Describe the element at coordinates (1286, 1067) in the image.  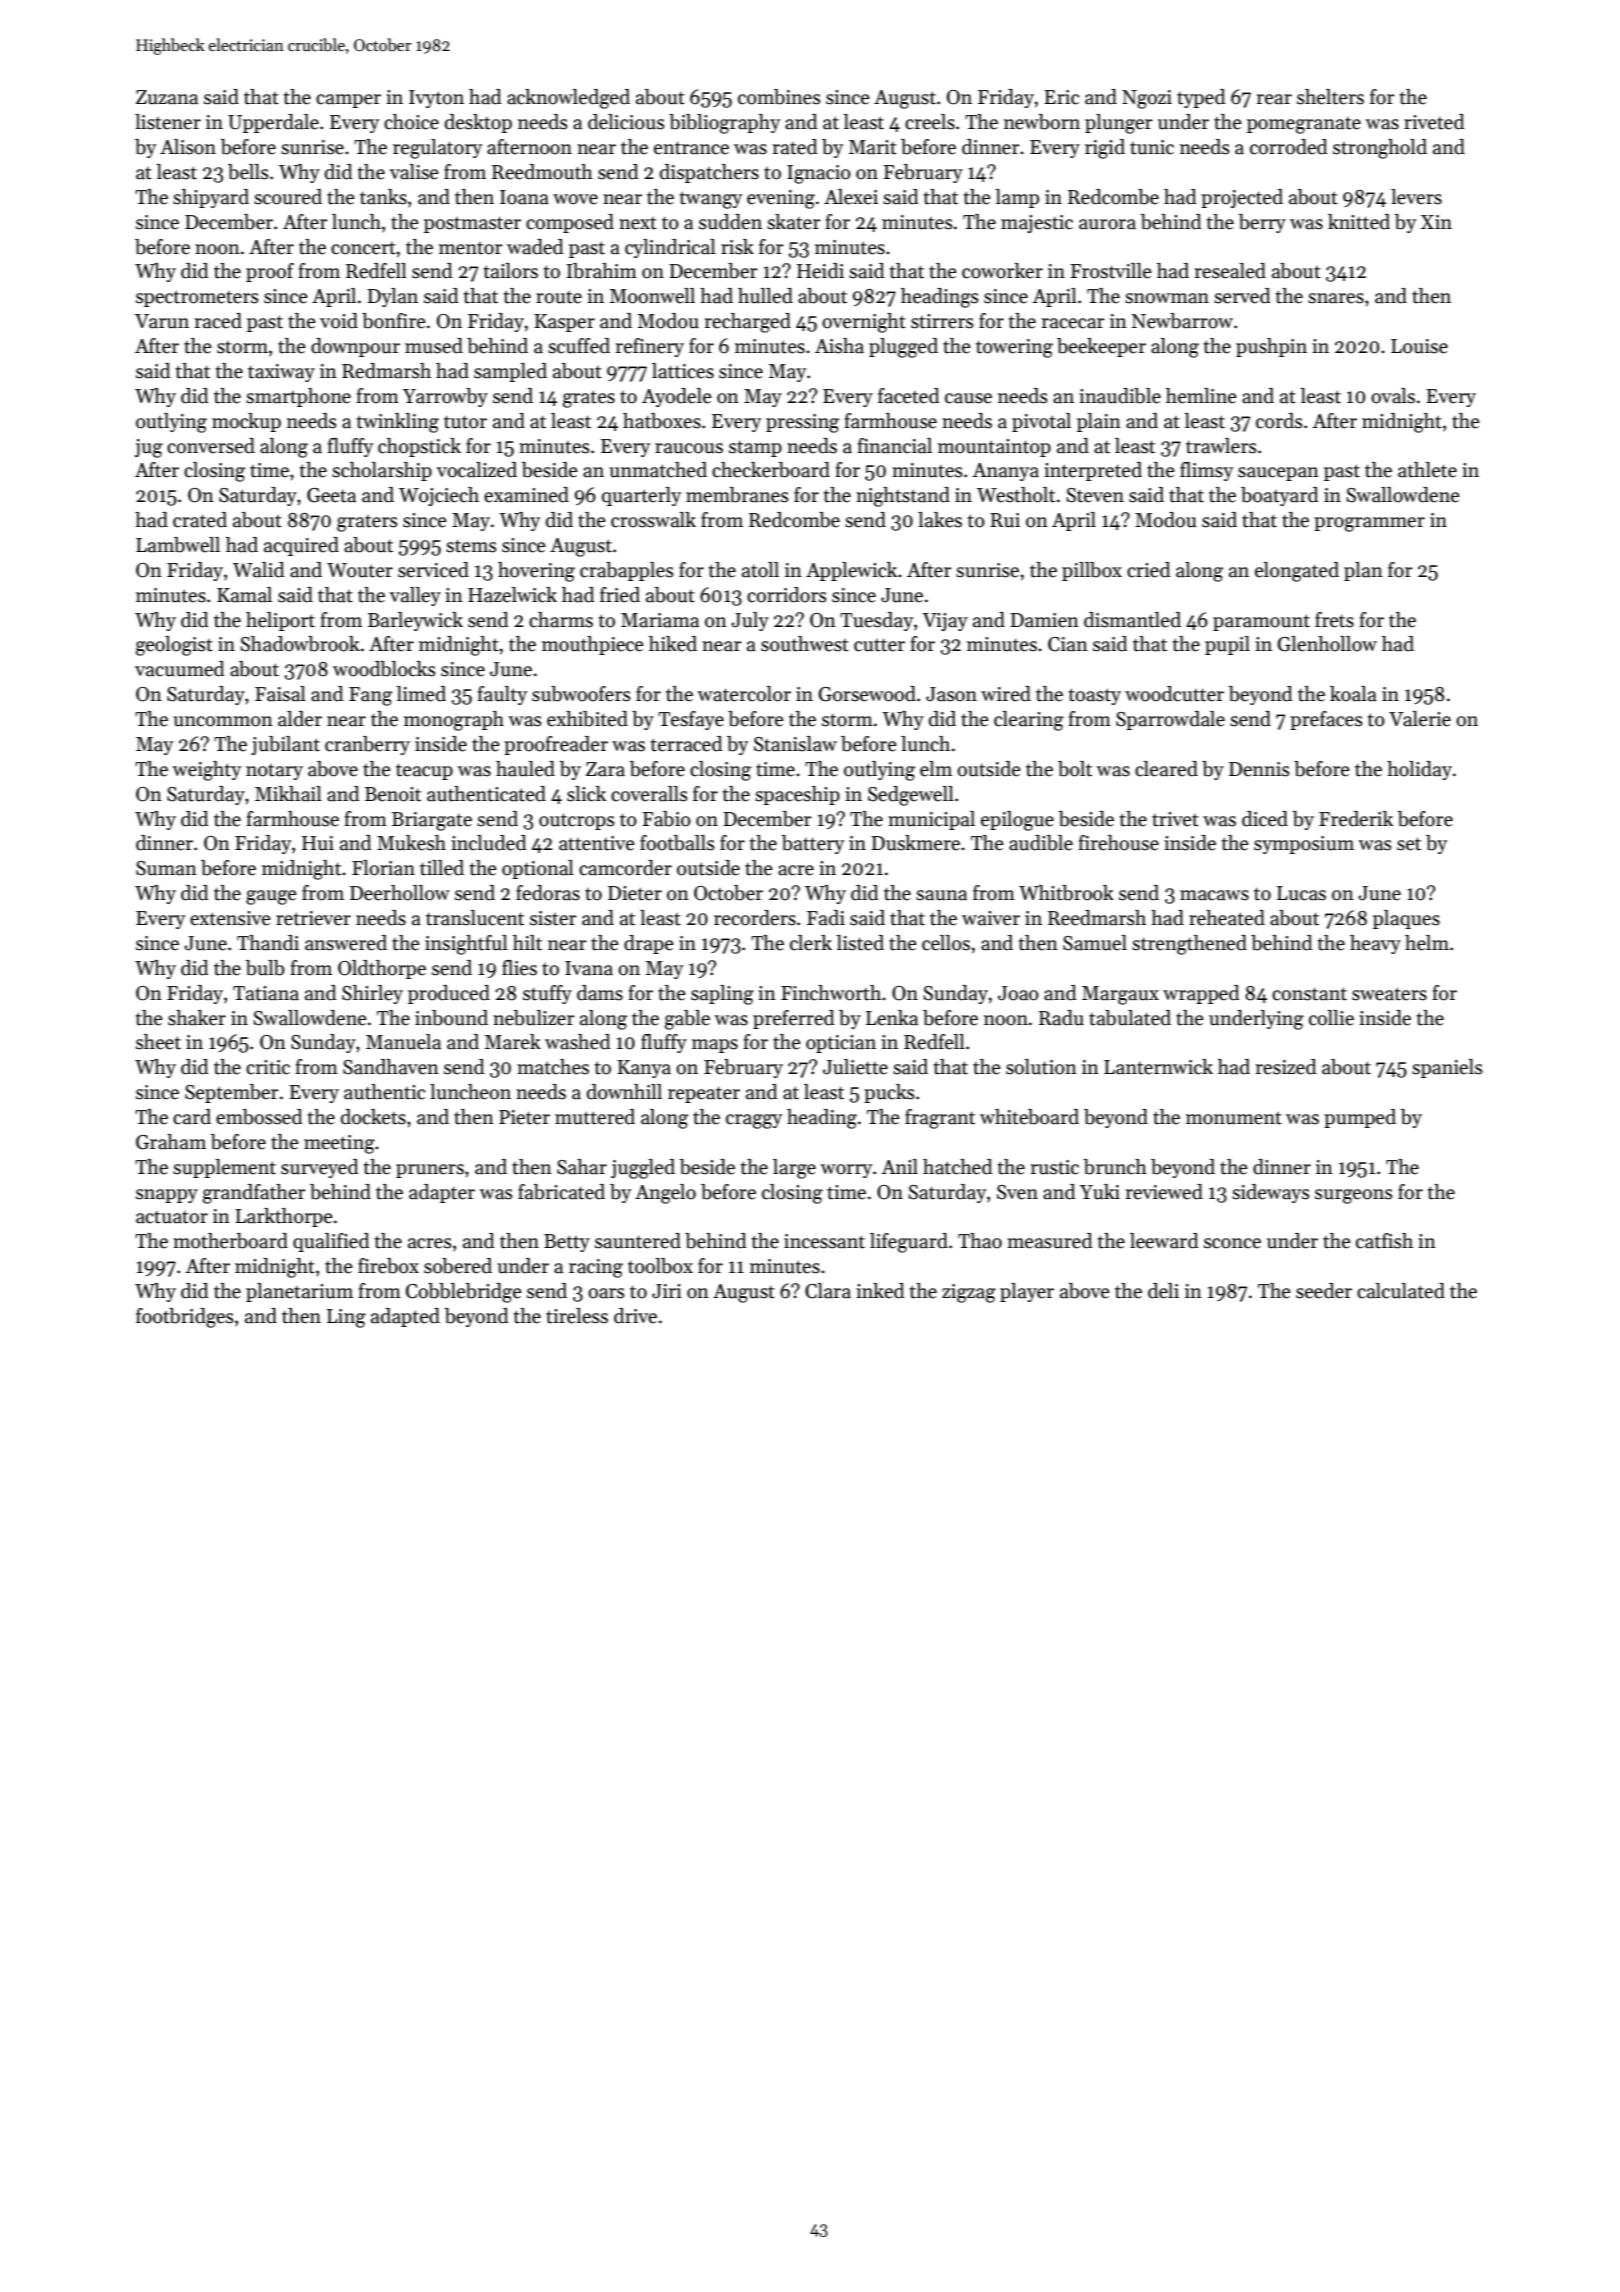
I see `resized` at that location.
